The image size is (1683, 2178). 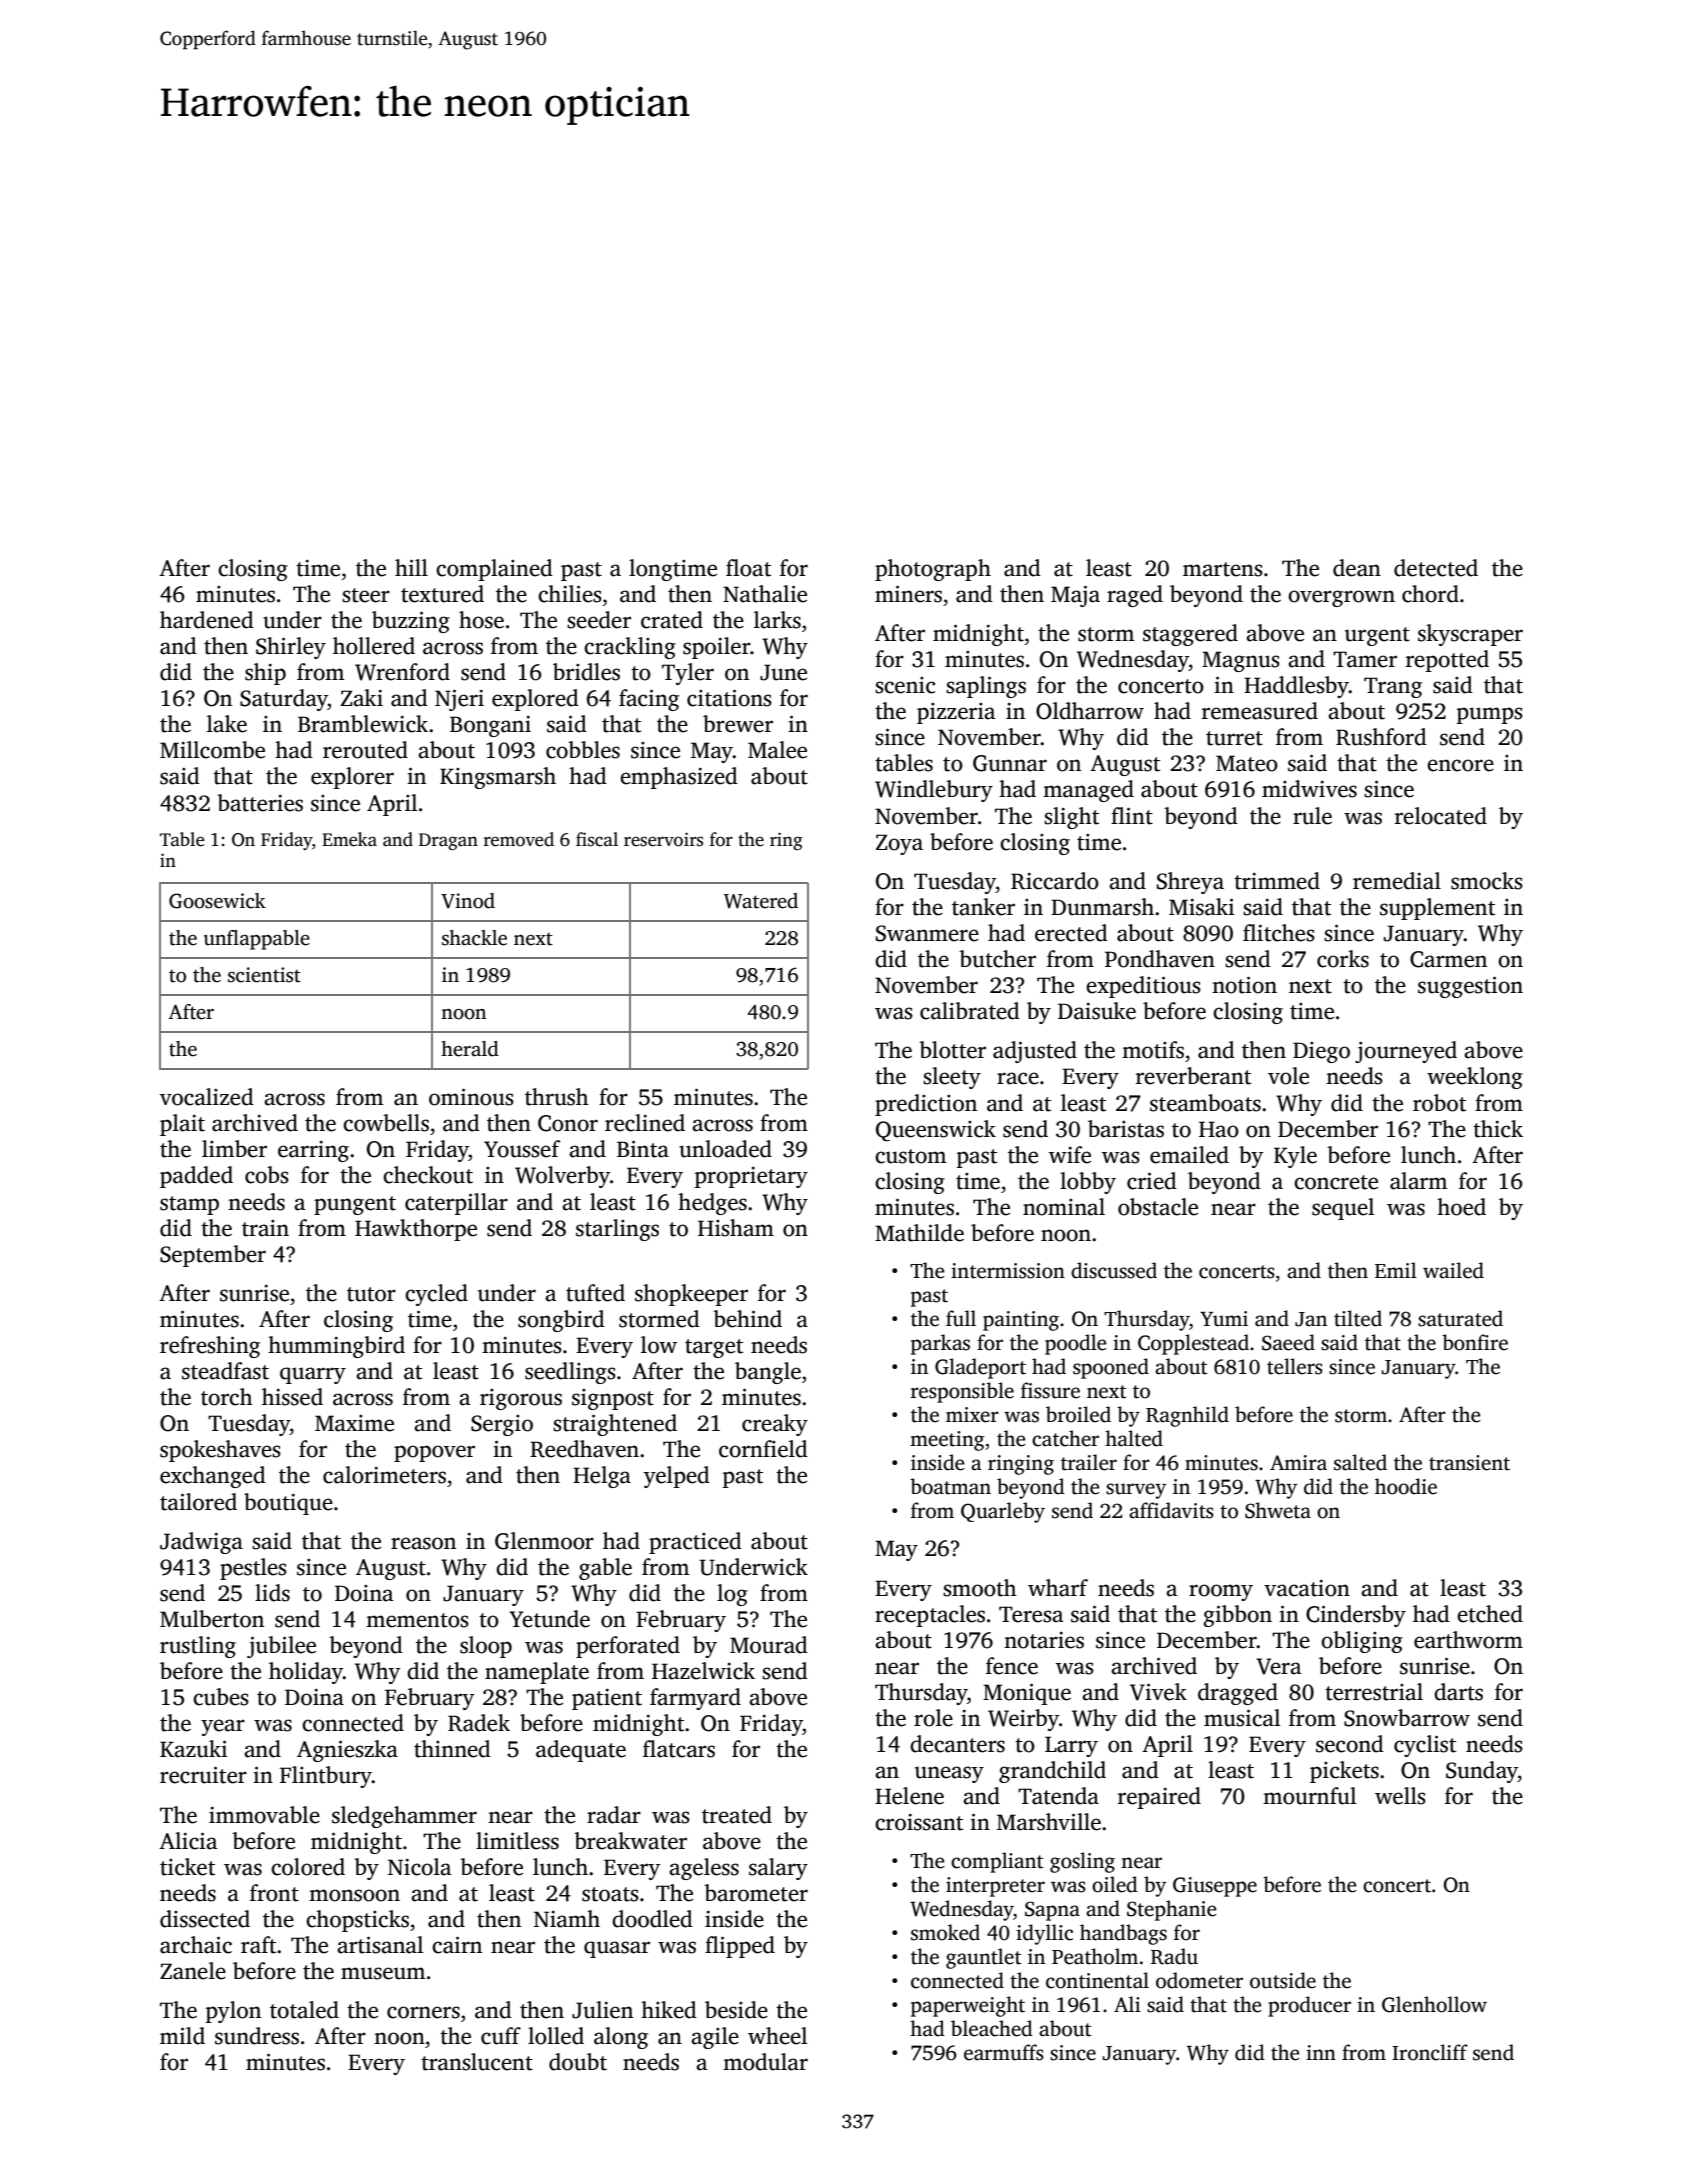 What do you see at coordinates (417, 1620) in the screenshot?
I see `mementos` at bounding box center [417, 1620].
